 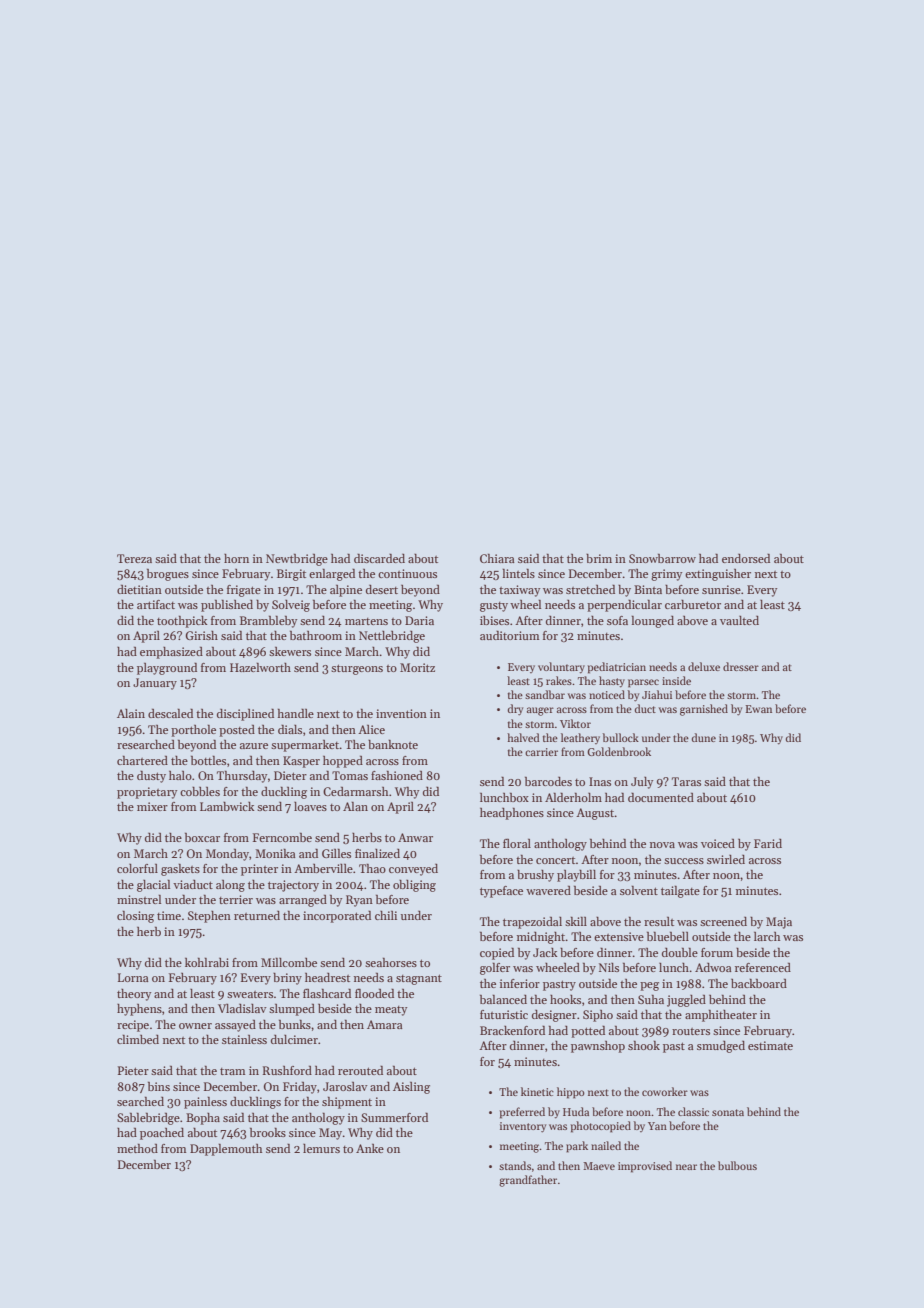 I want to click on artifact, so click(x=156, y=604).
